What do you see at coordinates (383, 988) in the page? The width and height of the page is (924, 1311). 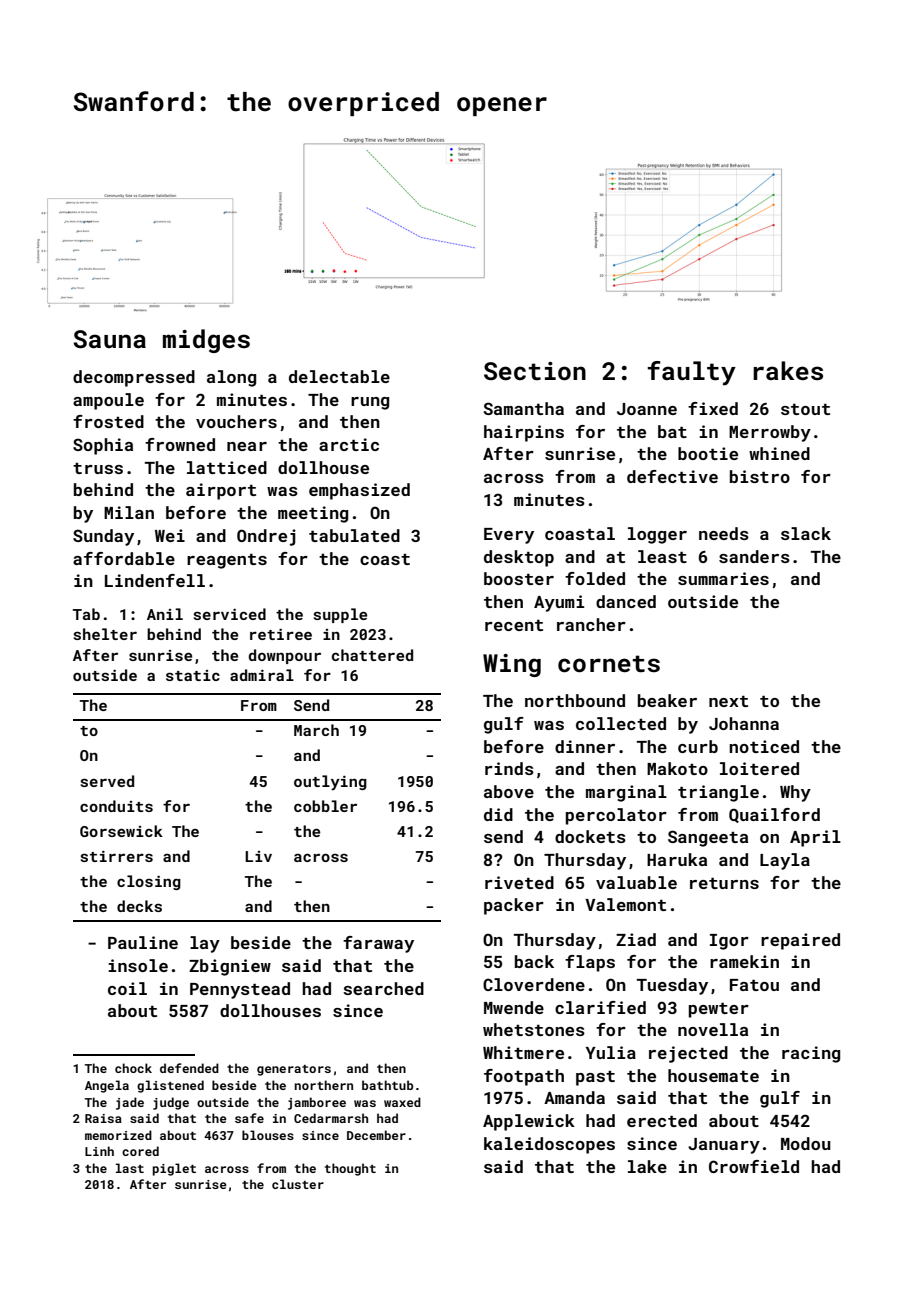 I see `searched` at bounding box center [383, 988].
